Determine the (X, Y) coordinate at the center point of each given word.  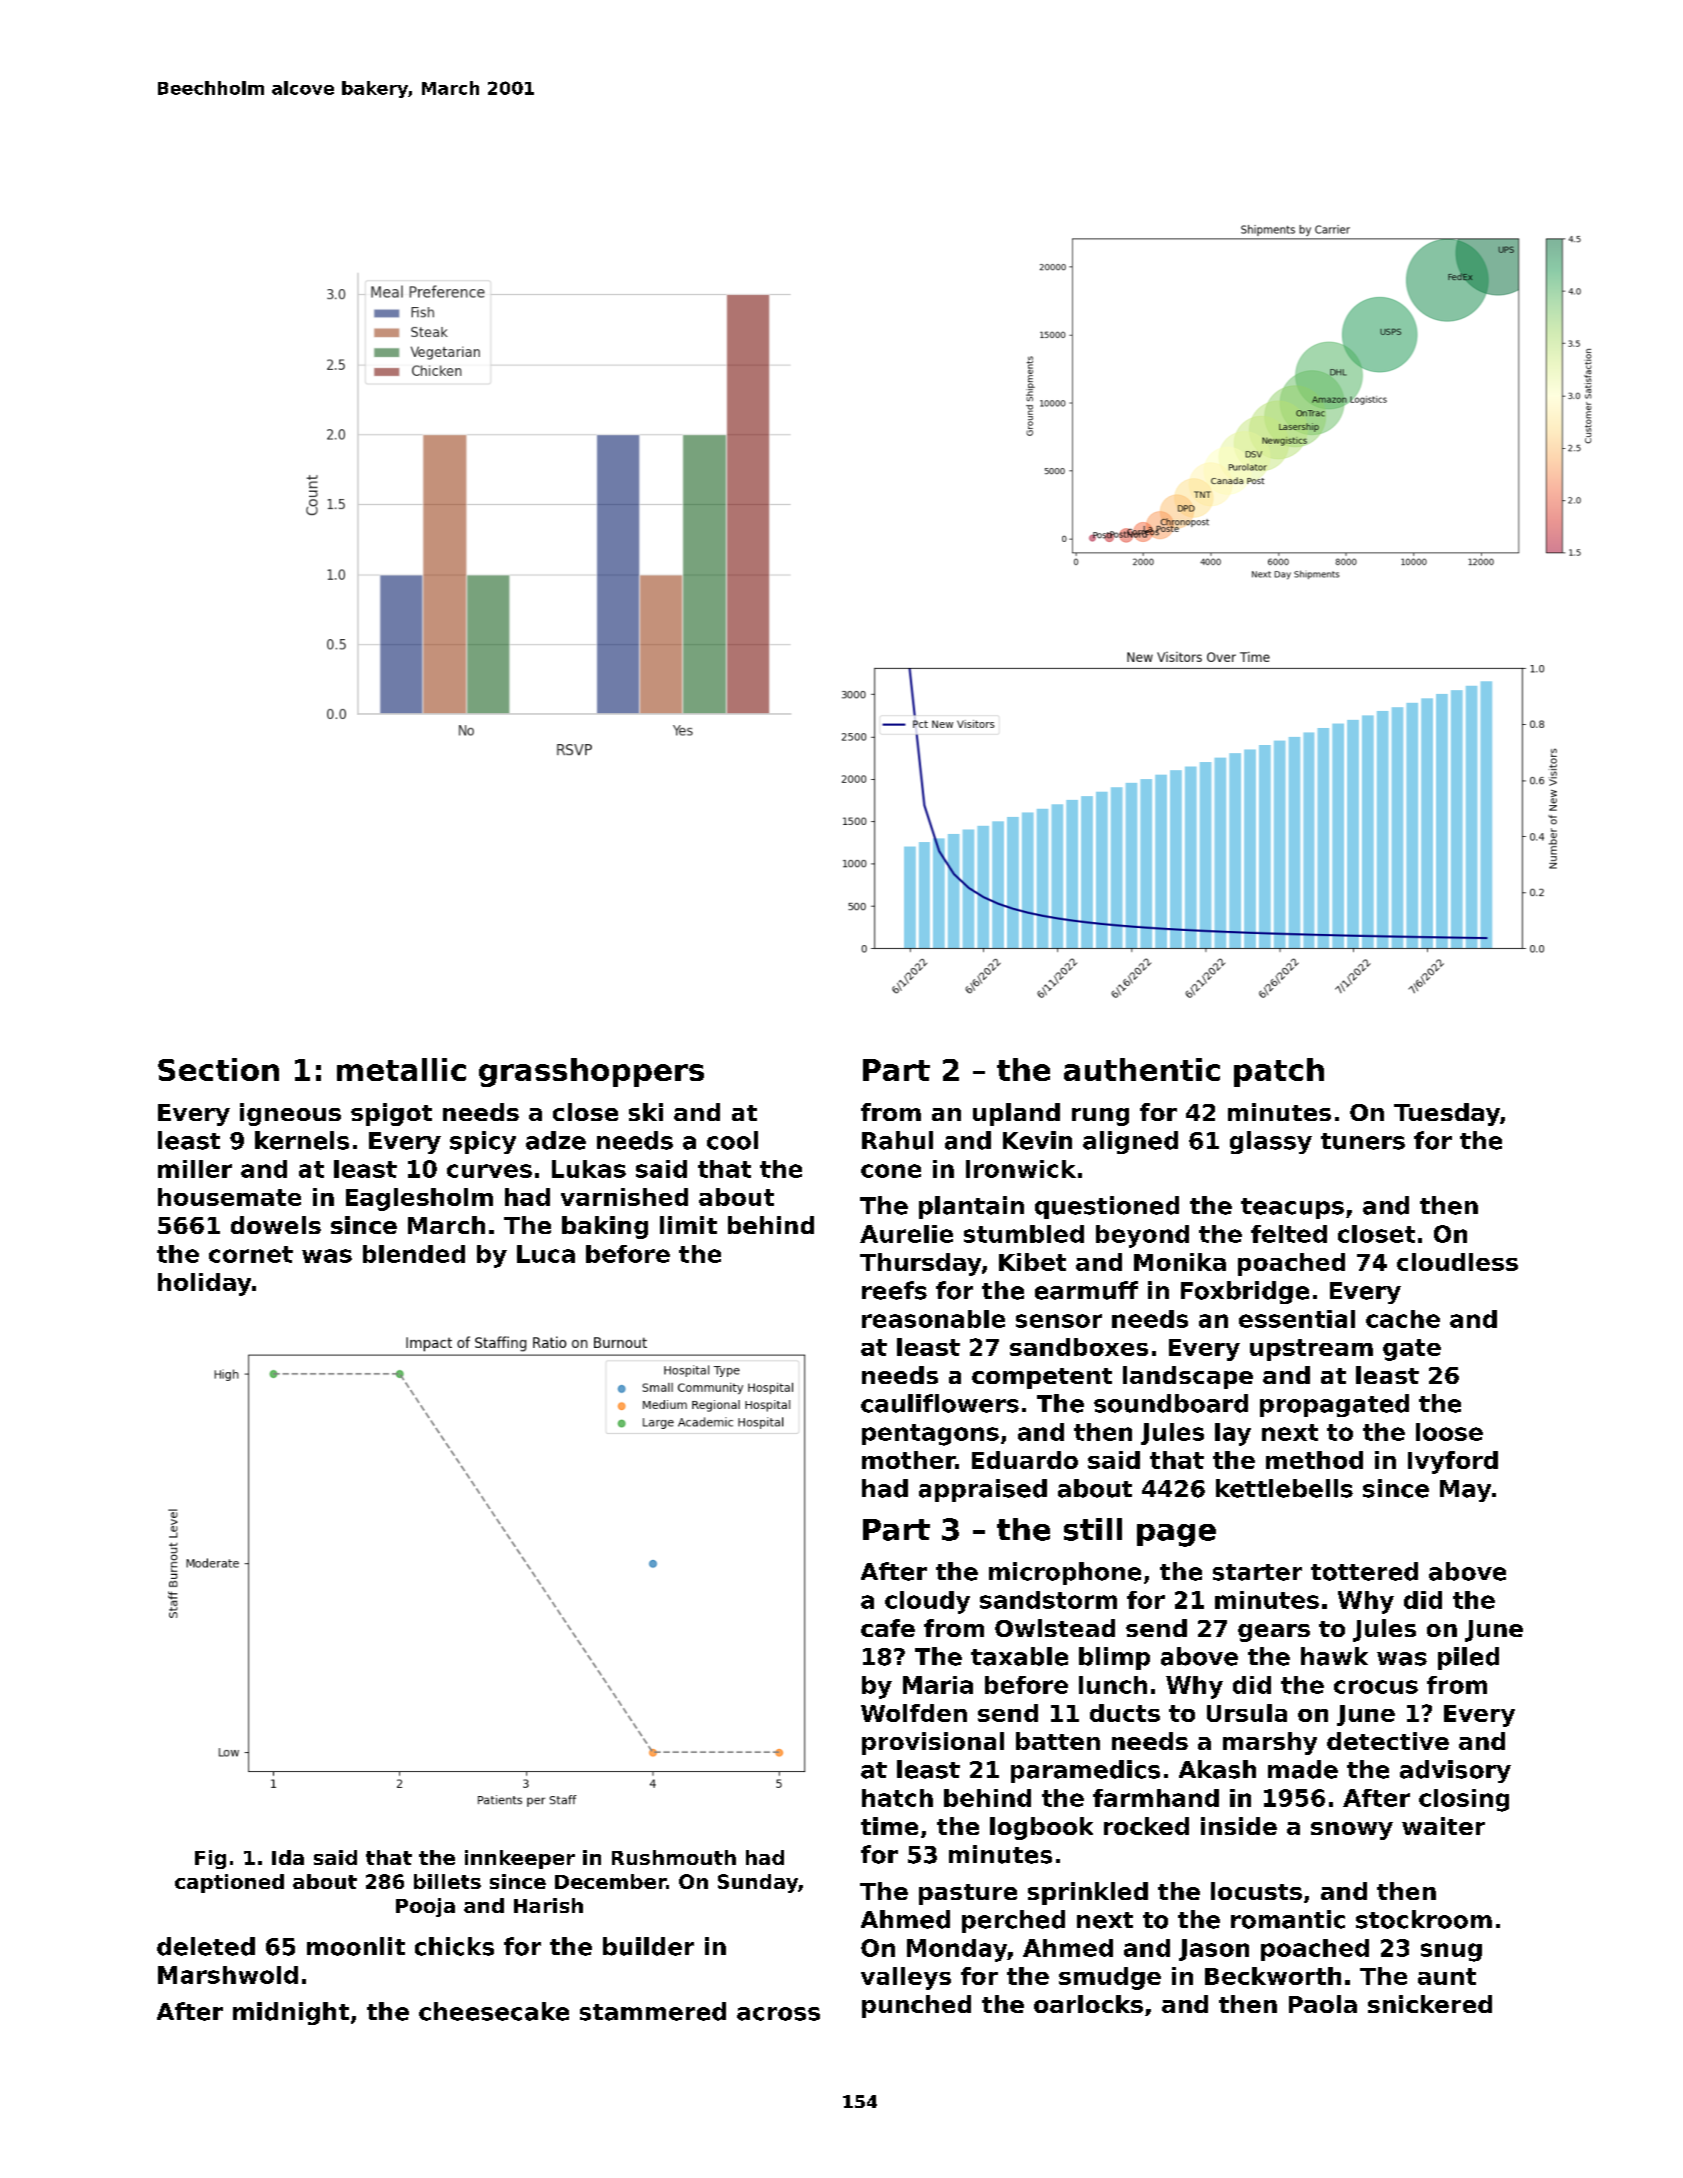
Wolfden (914, 1713)
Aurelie (906, 1234)
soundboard (1171, 1403)
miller (195, 1169)
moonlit (356, 1946)
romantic (1288, 1919)
